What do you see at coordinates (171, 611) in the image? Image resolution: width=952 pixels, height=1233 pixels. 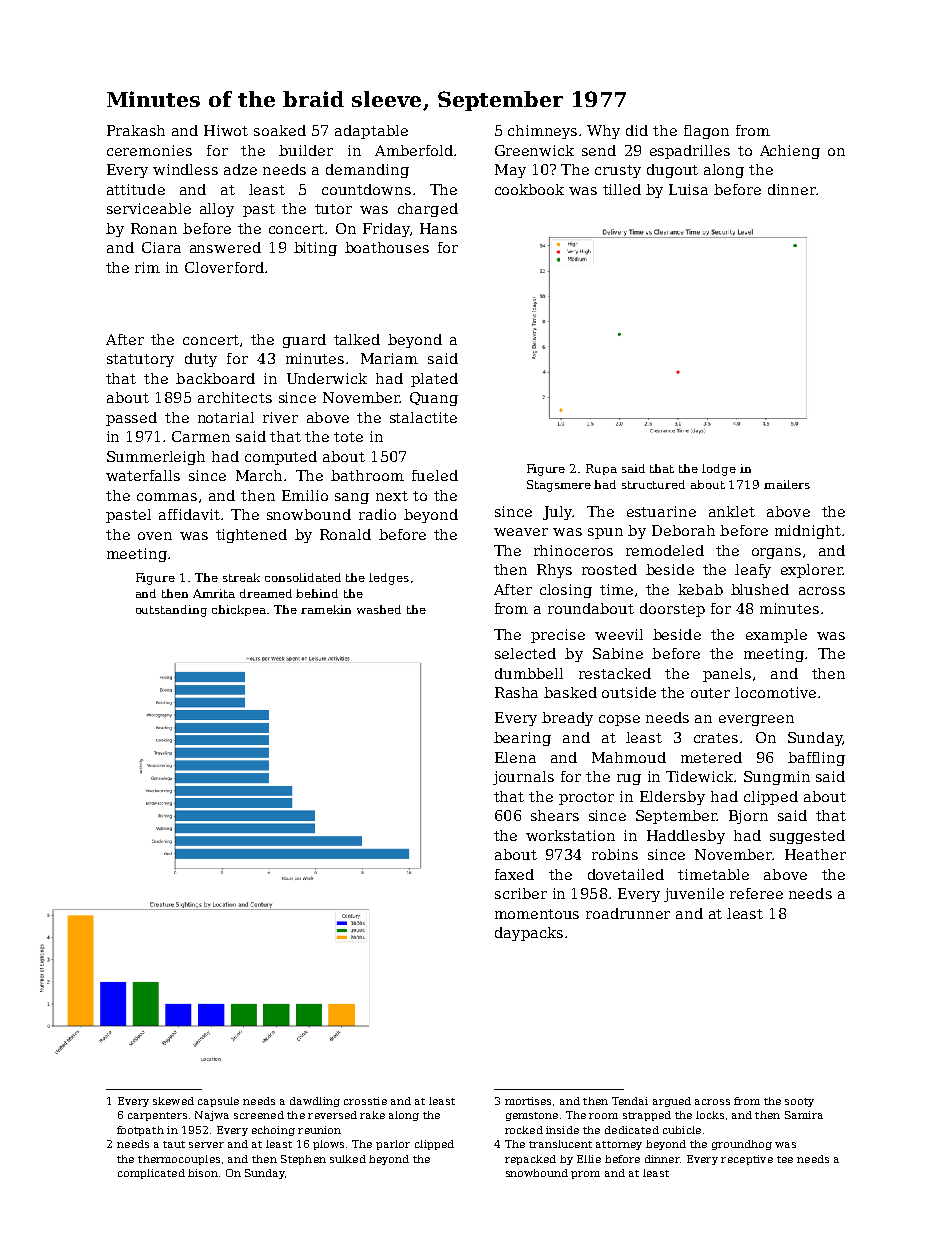 I see `outstanding` at bounding box center [171, 611].
